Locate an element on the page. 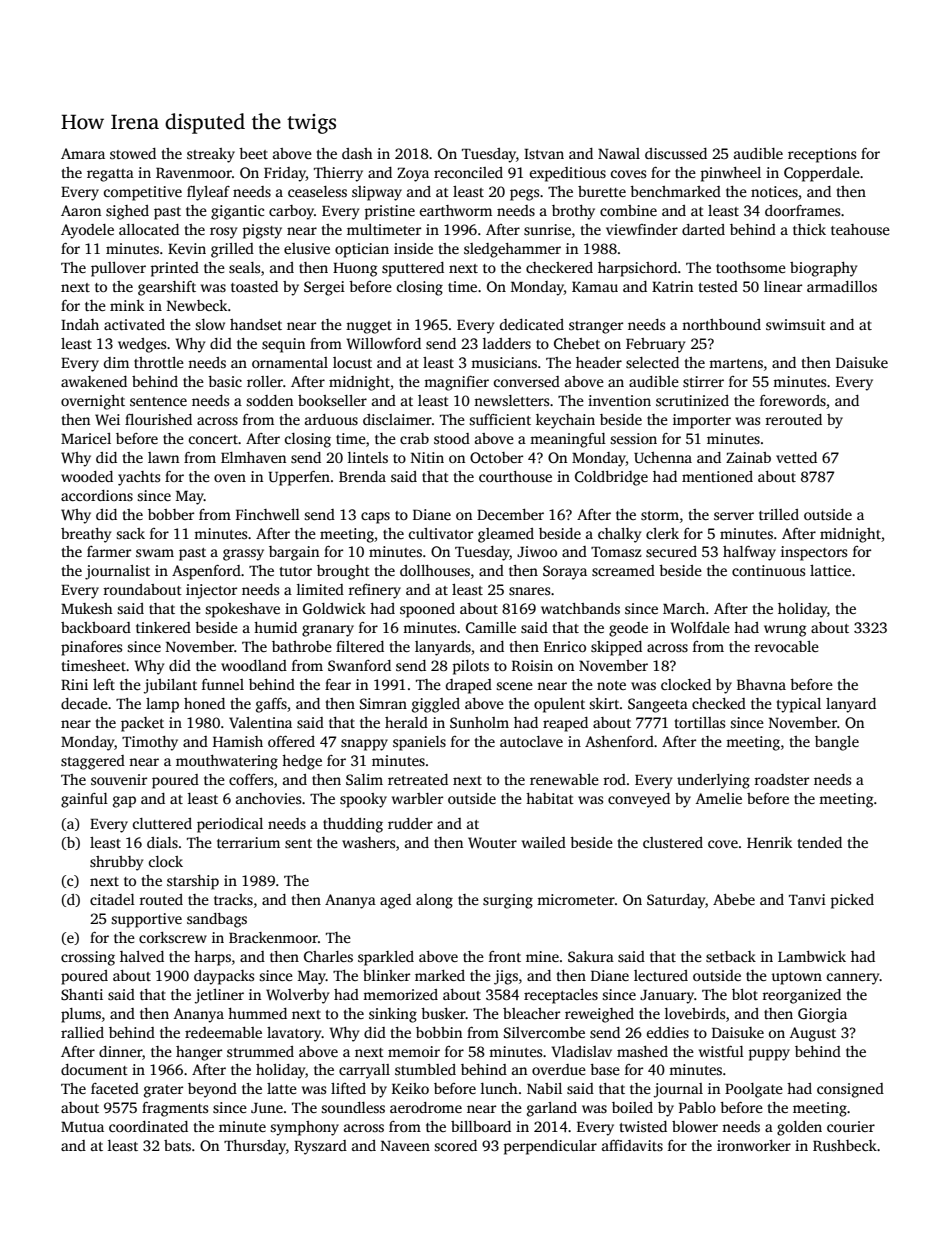  Copperdale is located at coordinates (822, 174).
